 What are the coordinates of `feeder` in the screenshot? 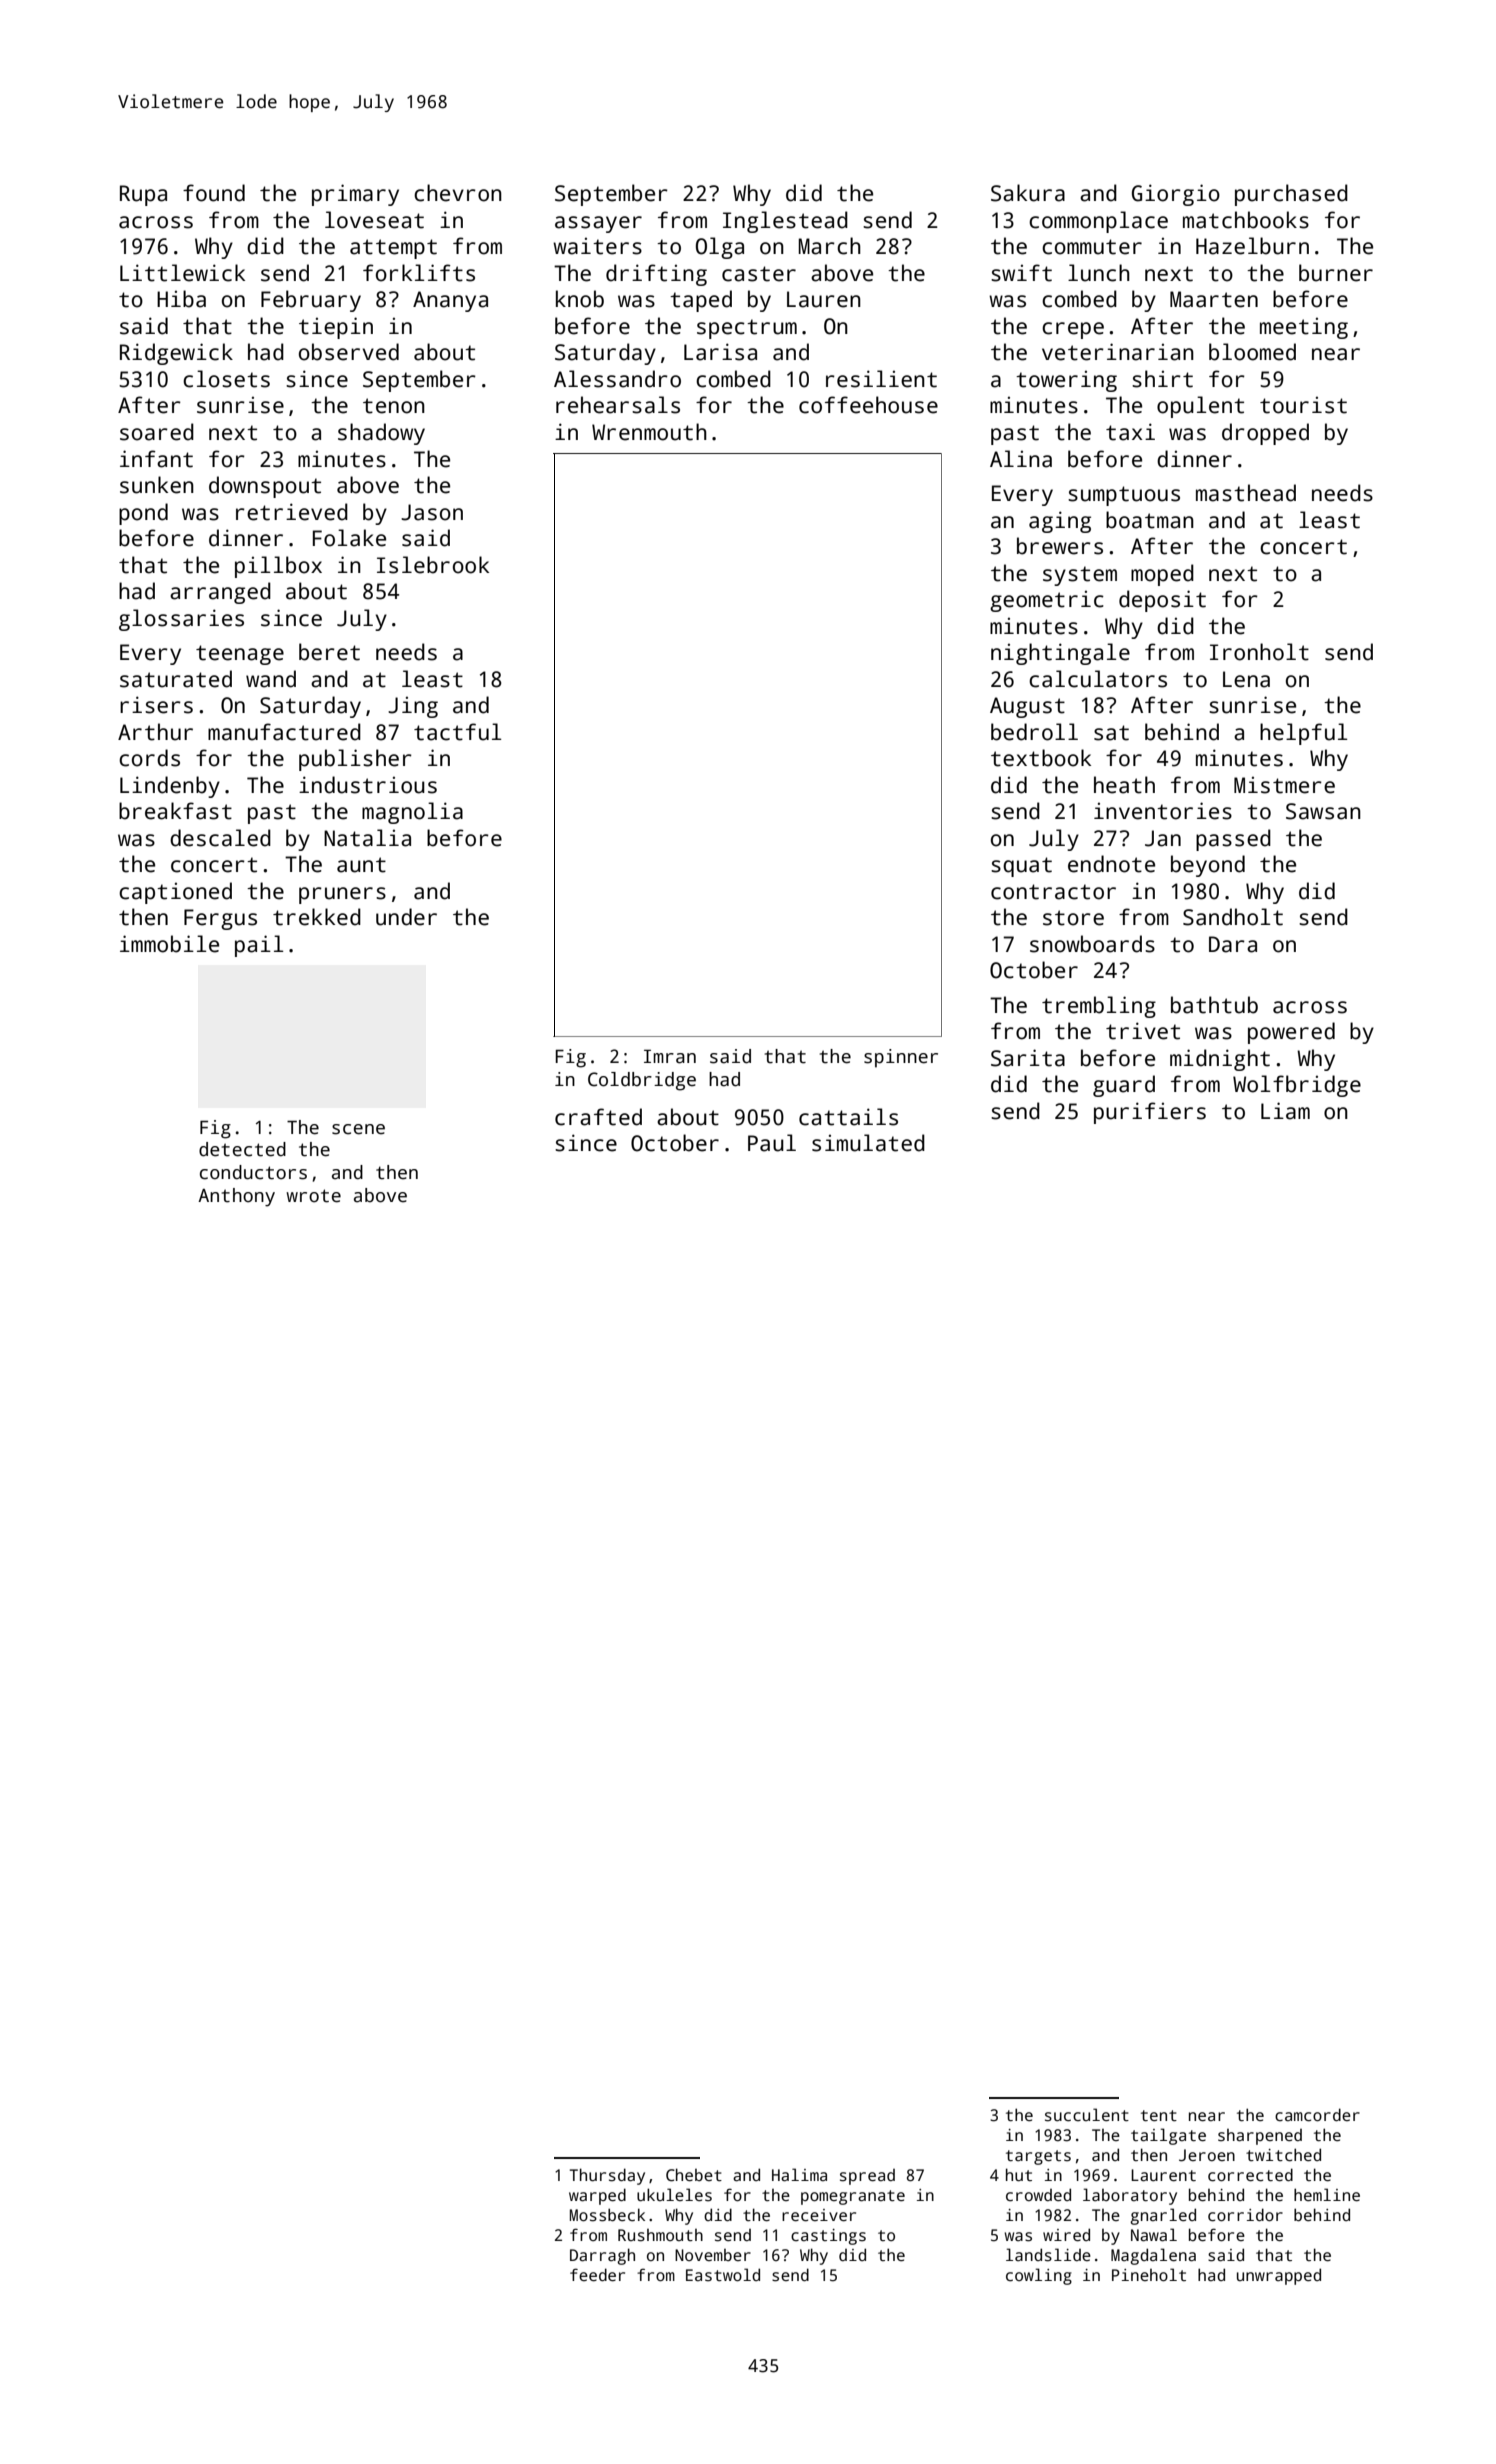 It's located at (597, 2274).
